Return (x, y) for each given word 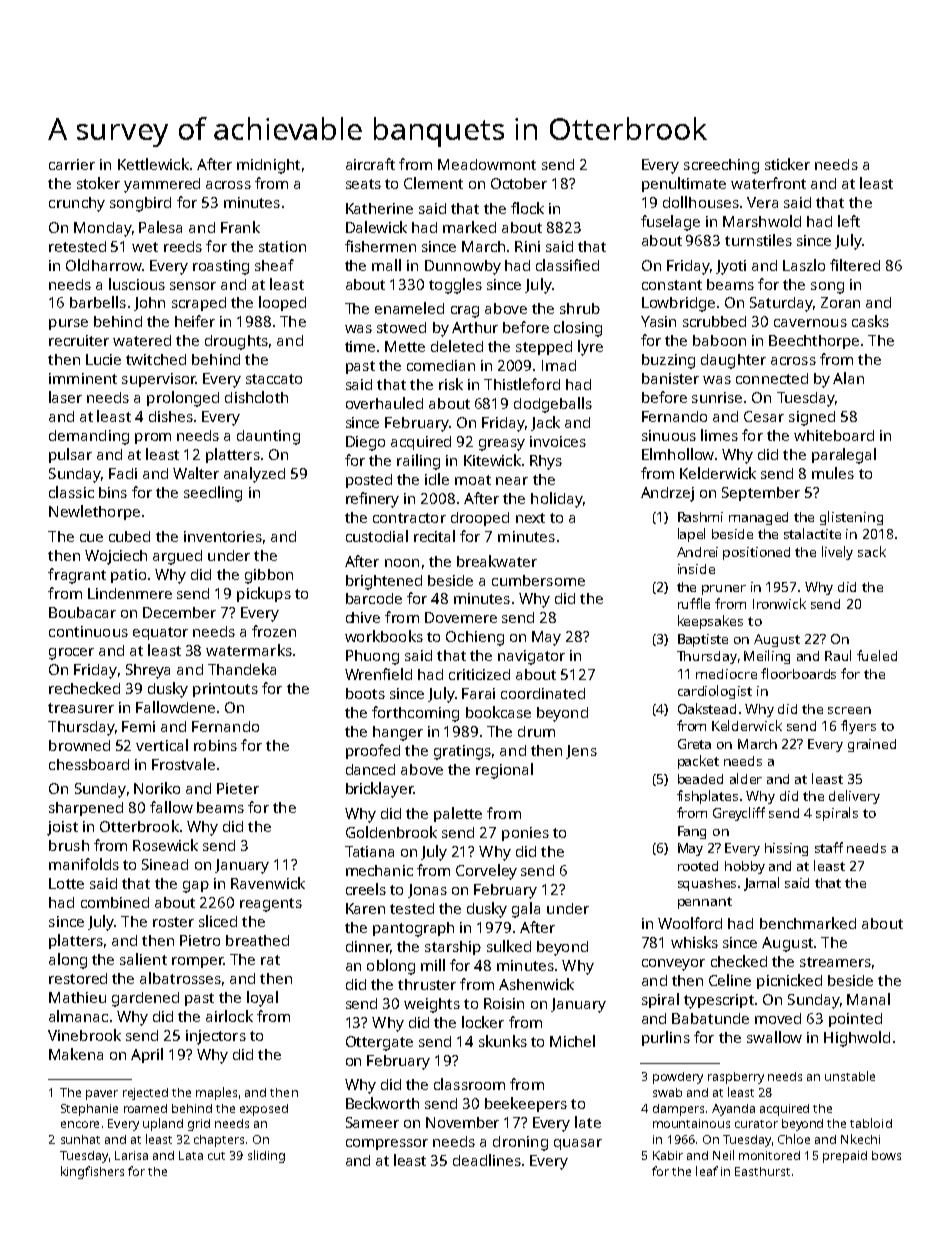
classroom (469, 1084)
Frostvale (183, 764)
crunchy (77, 204)
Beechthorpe (814, 342)
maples (216, 1093)
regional (504, 771)
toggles (455, 286)
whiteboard (834, 435)
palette (458, 814)
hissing (786, 849)
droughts (236, 342)
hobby (745, 867)
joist (62, 828)
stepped (544, 348)
